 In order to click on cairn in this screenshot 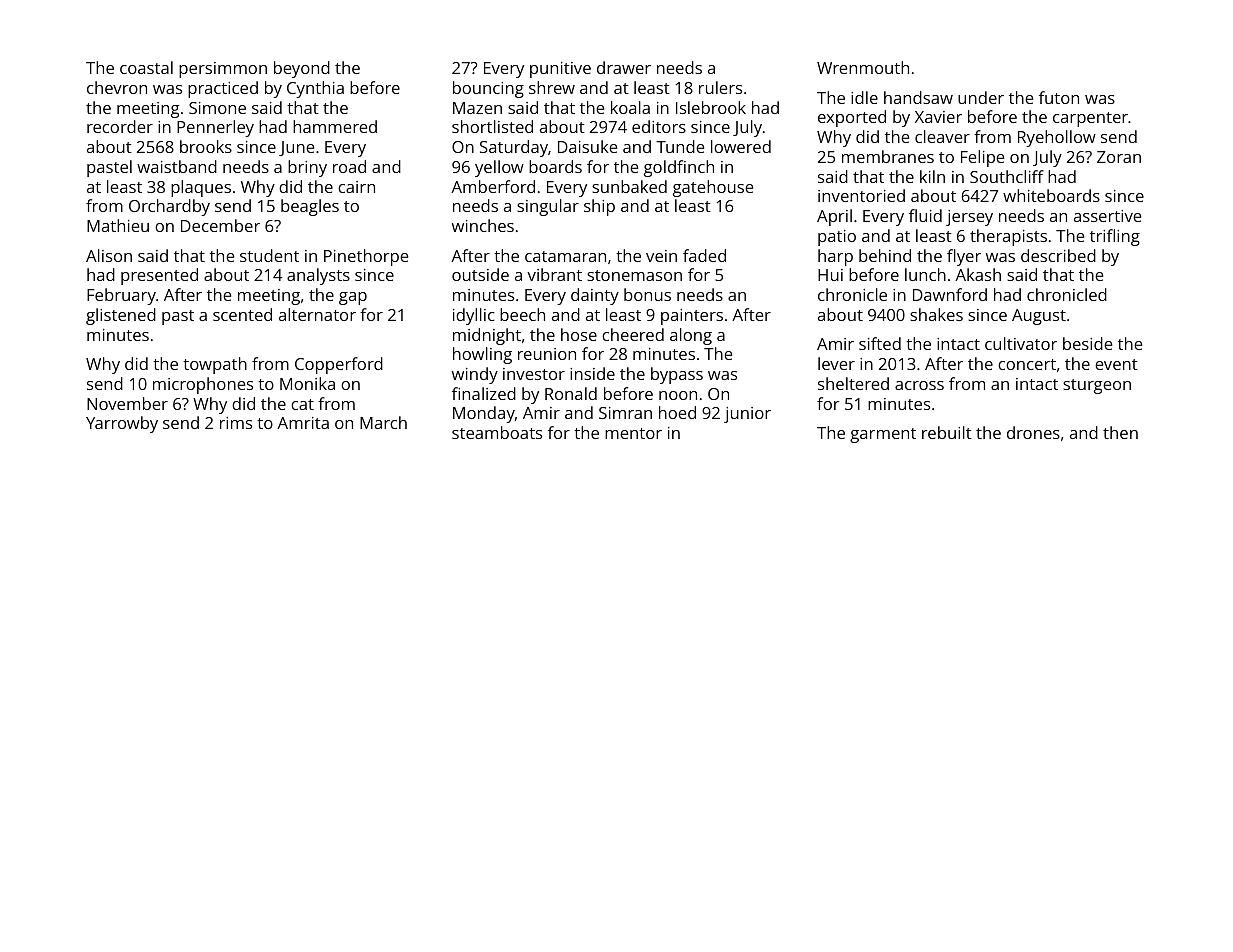, I will do `click(356, 187)`.
